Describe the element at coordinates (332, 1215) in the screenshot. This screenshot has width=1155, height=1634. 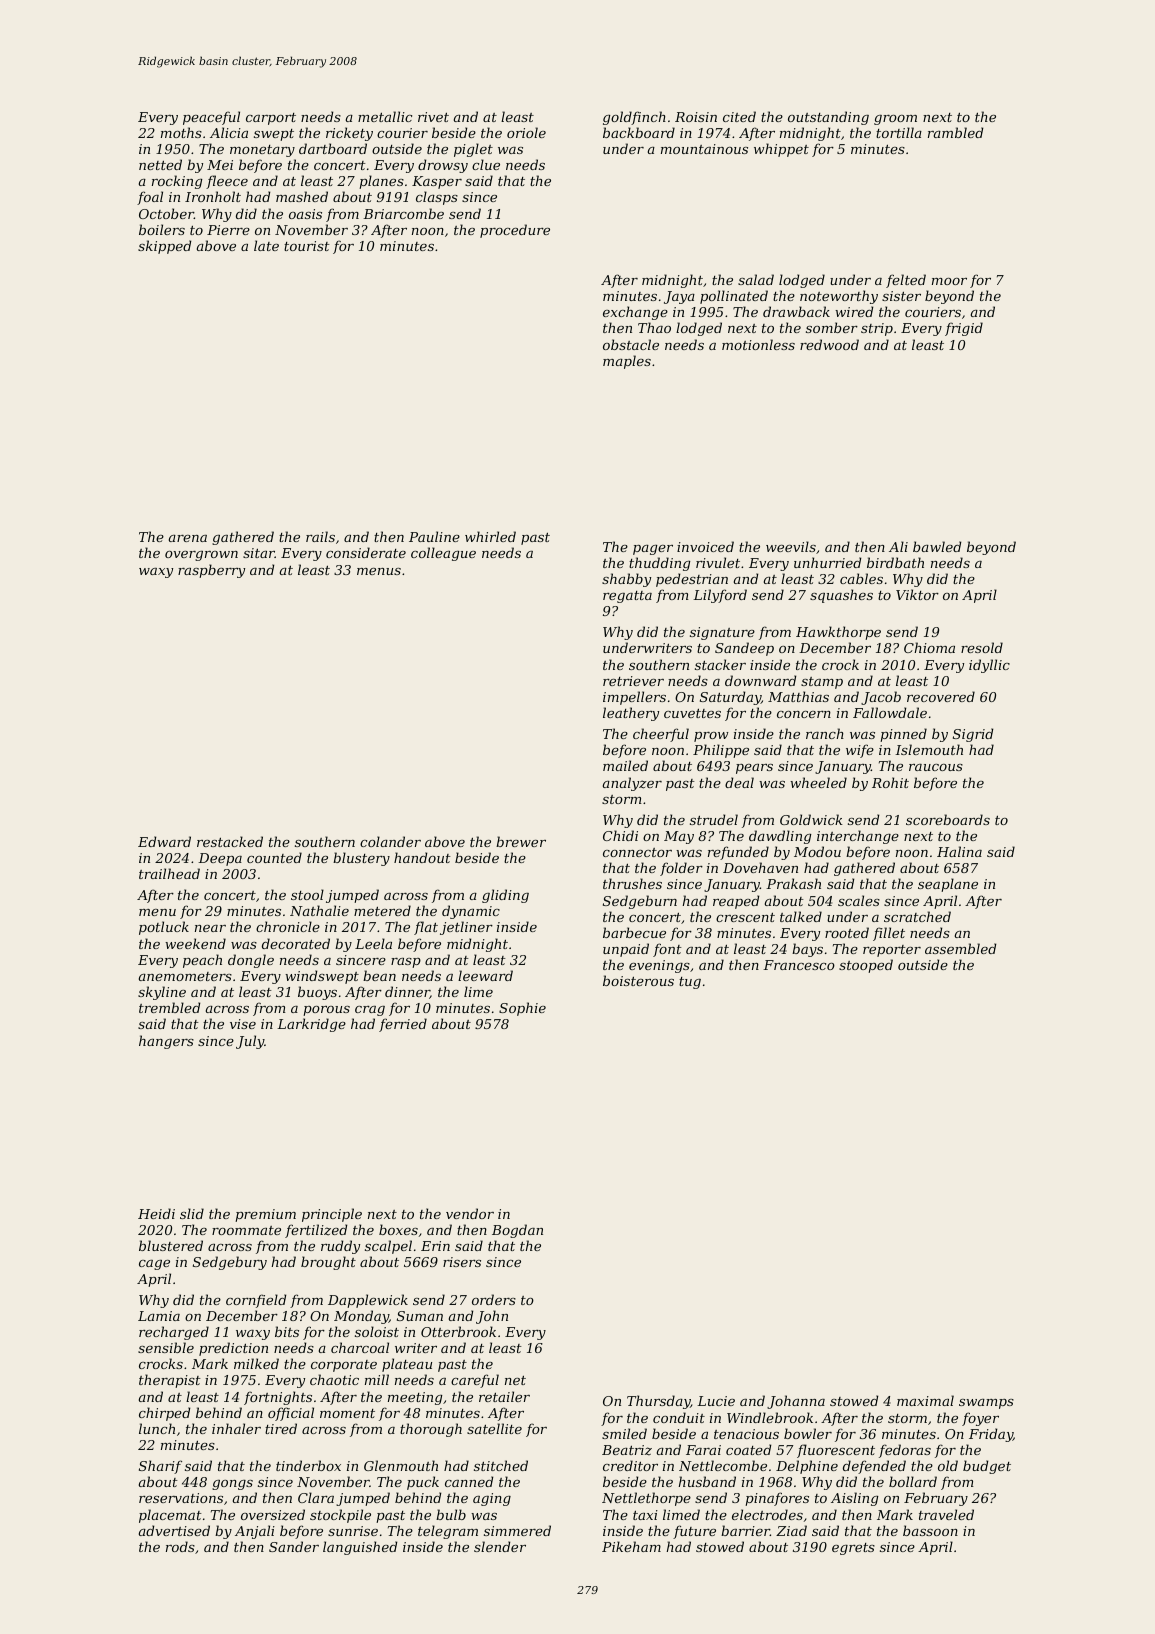
I see `principle` at that location.
